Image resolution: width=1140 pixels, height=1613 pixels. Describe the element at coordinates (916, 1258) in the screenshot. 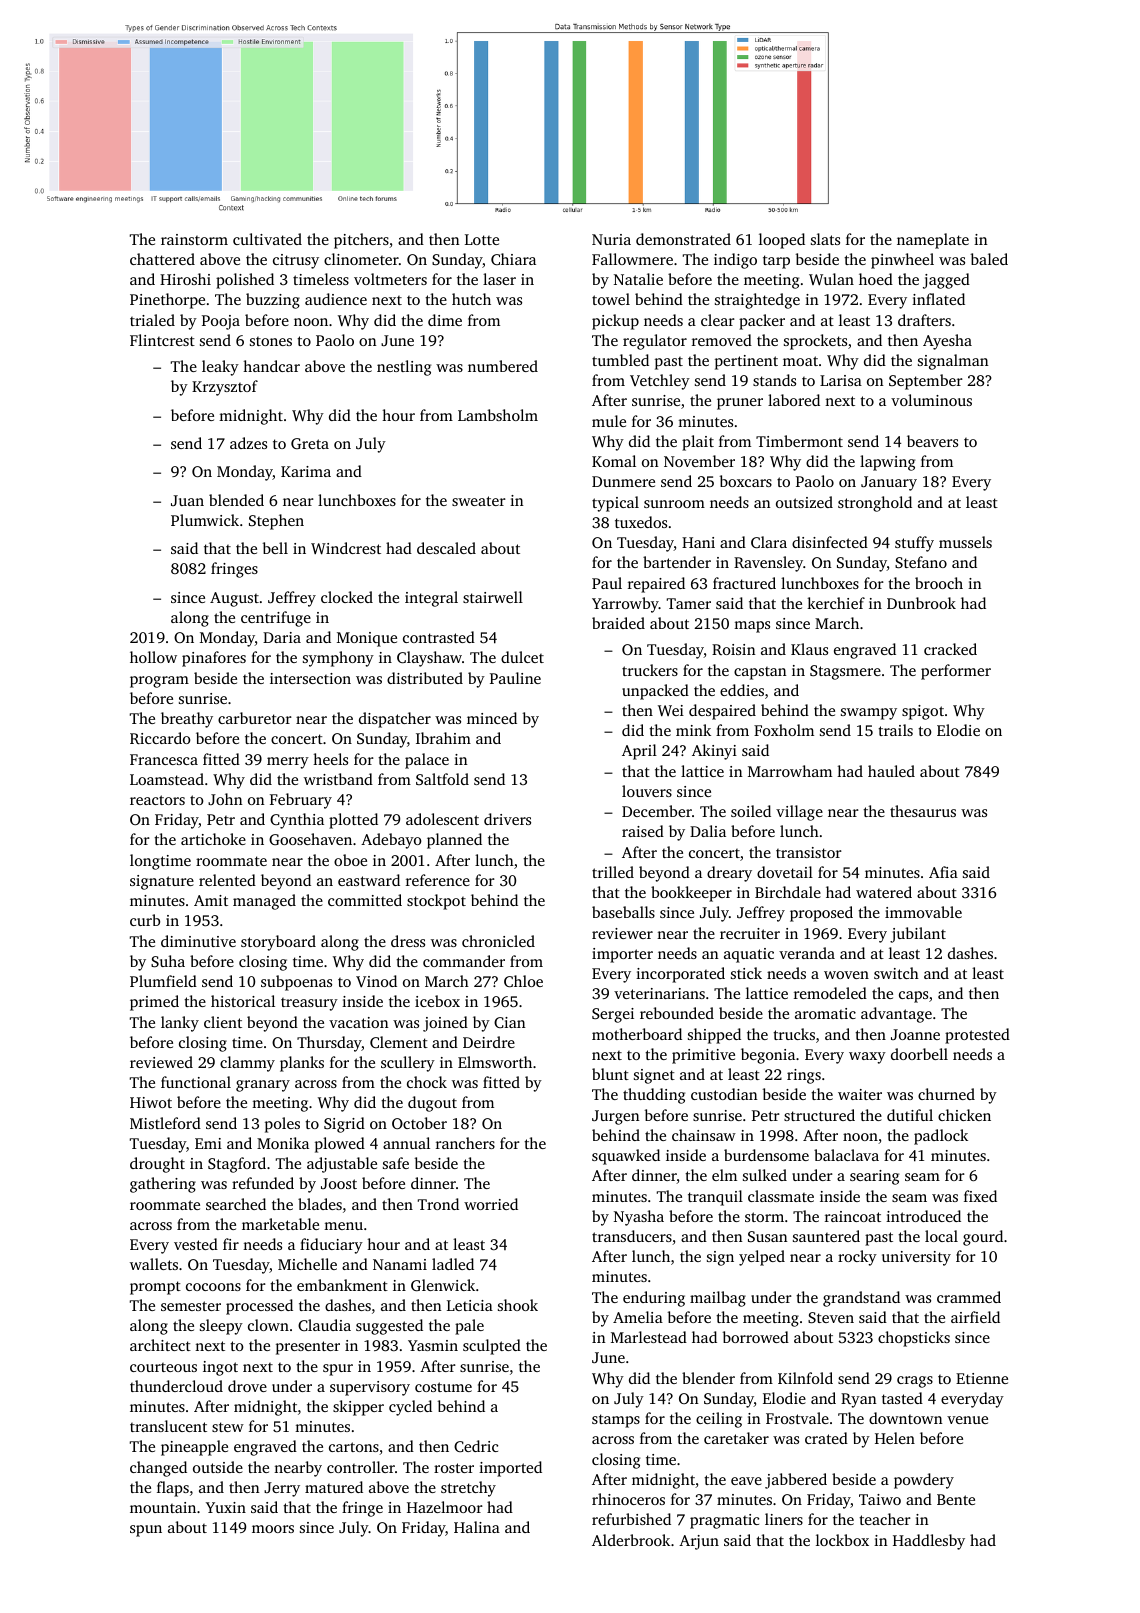

I see `university` at that location.
